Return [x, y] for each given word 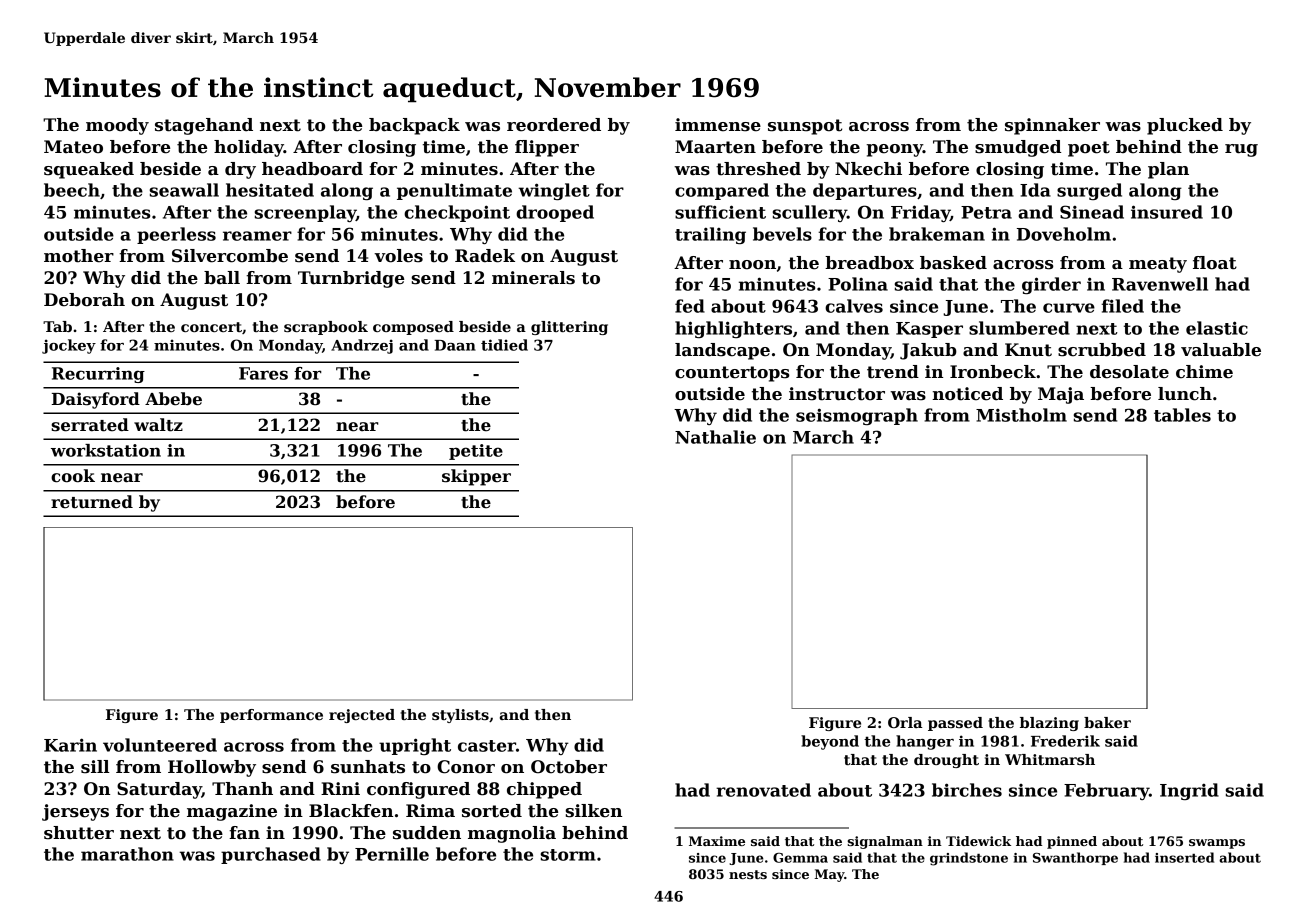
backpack [414, 126]
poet [1089, 149]
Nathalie [715, 437]
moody [117, 126]
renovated [763, 790]
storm [568, 855]
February [1106, 791]
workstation [106, 450]
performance [271, 716]
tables [1182, 415]
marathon [127, 854]
